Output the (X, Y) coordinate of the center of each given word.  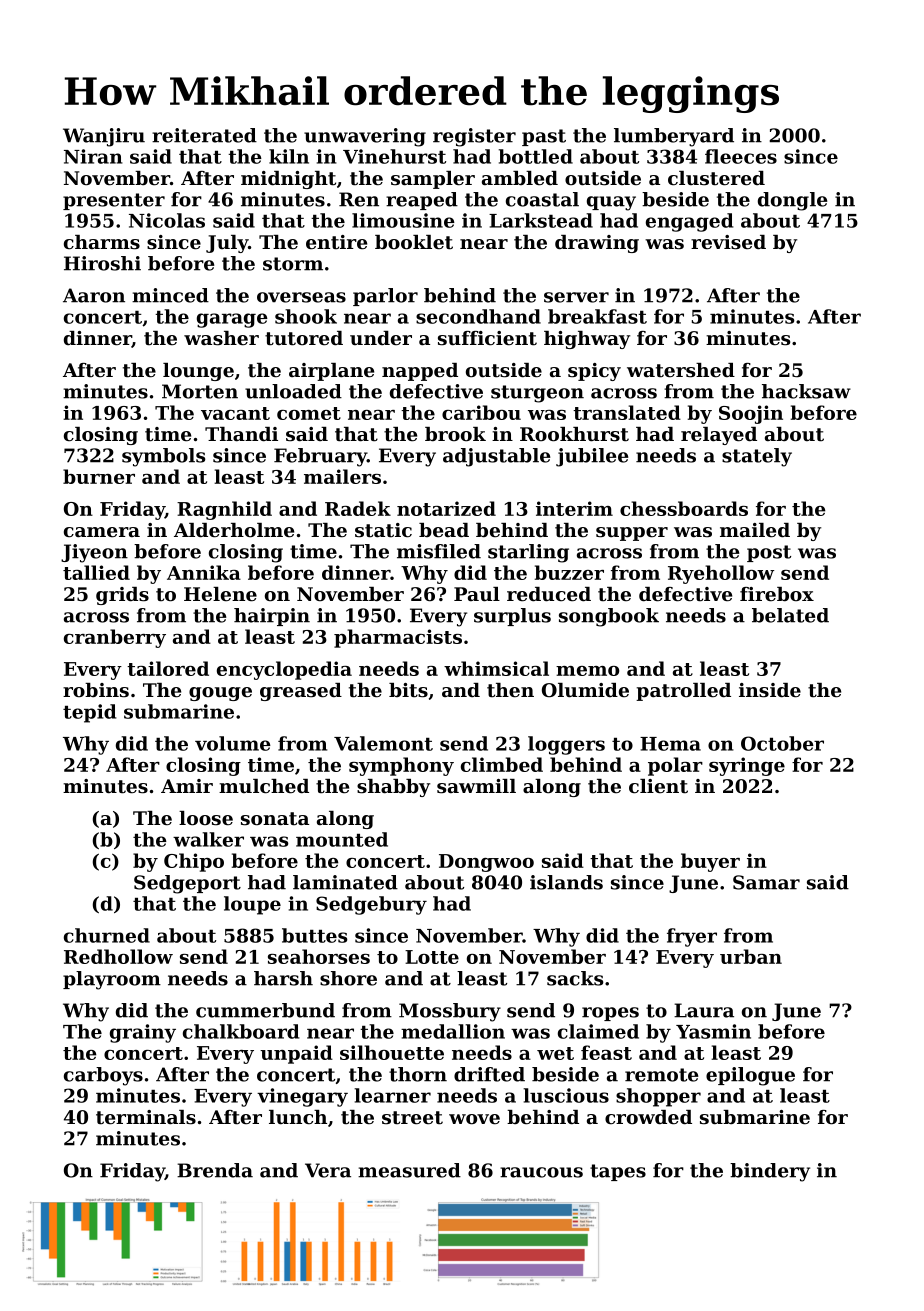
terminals (146, 1117)
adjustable (496, 457)
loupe (252, 905)
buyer (710, 862)
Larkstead (541, 220)
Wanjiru (104, 137)
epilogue (750, 1076)
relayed (719, 436)
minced (170, 295)
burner (99, 476)
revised (728, 242)
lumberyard (674, 137)
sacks (575, 978)
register (474, 137)
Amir (187, 786)
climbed (502, 764)
